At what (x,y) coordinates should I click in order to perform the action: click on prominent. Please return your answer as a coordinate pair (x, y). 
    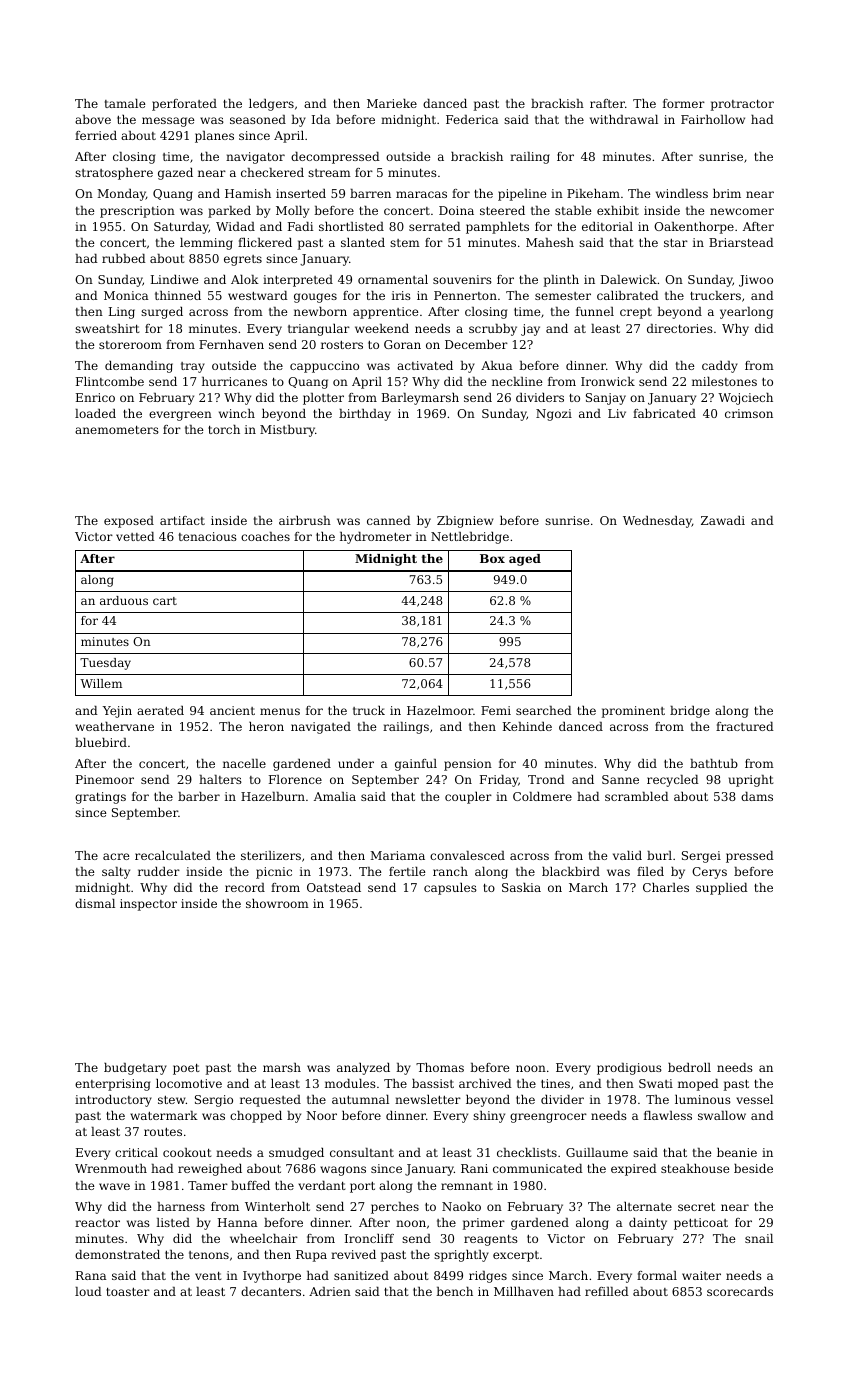
    Looking at the image, I should click on (633, 712).
